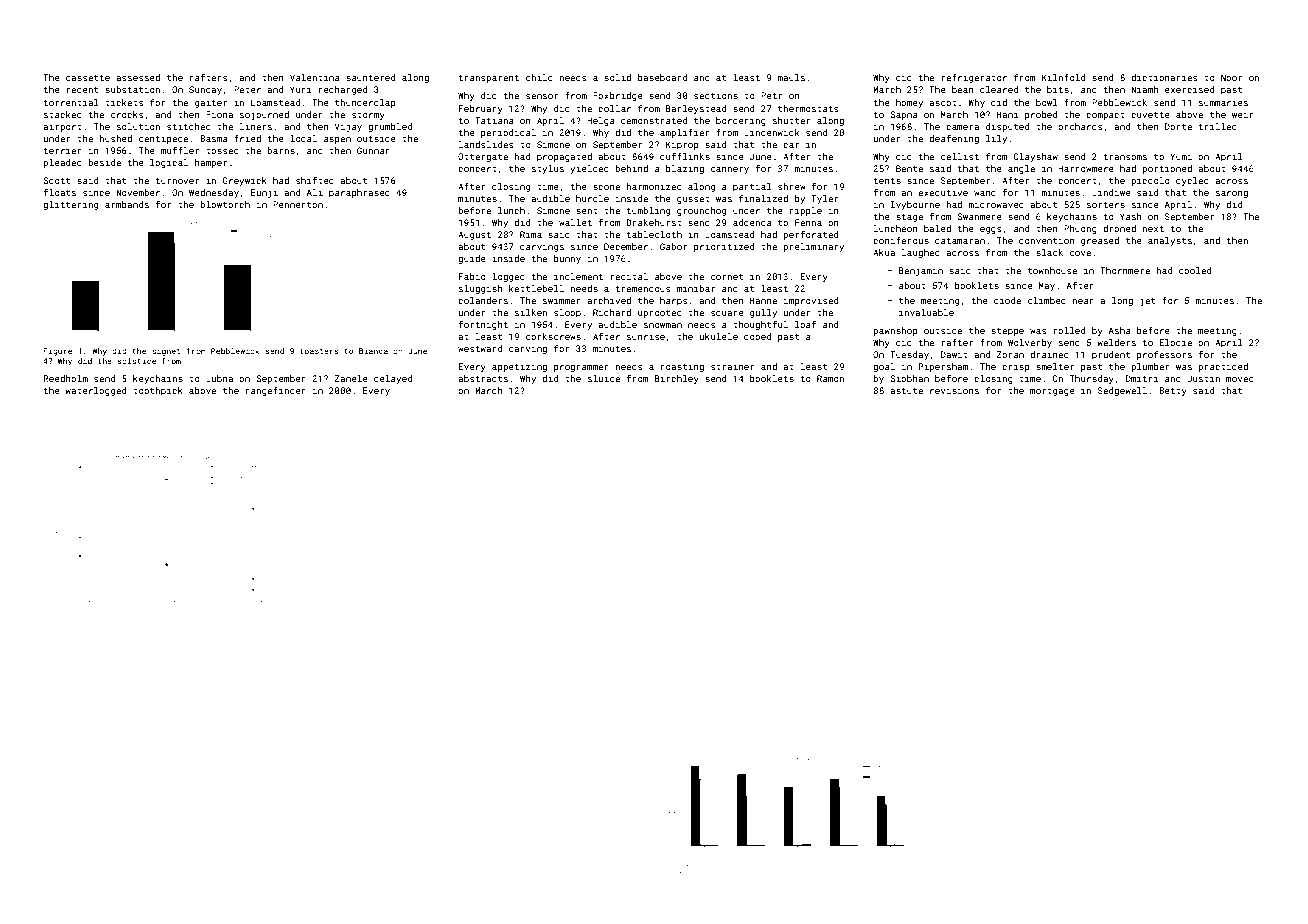  I want to click on toothpick, so click(158, 391).
